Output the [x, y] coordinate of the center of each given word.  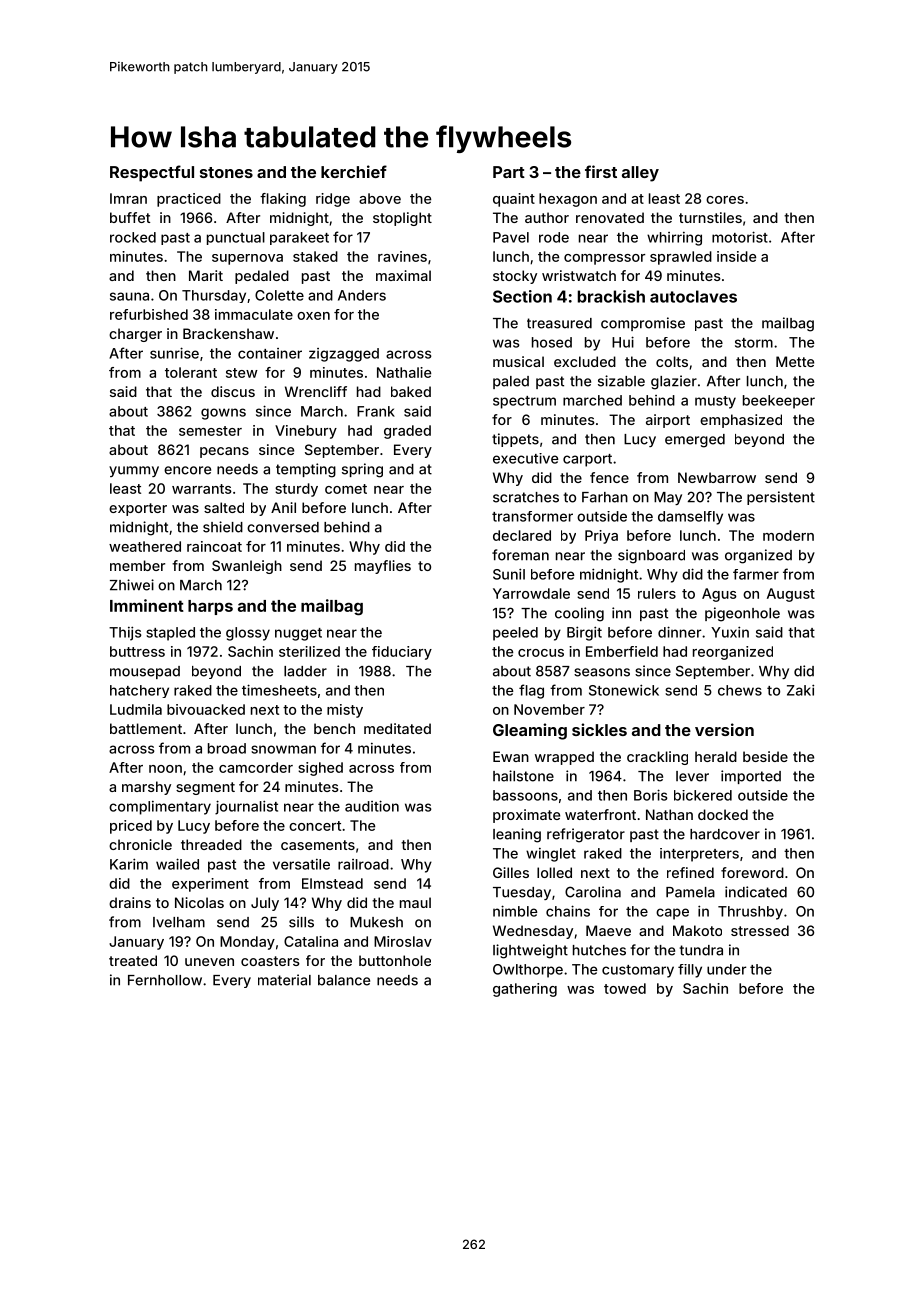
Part [509, 172]
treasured [559, 323]
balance [344, 980]
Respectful [152, 173]
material [284, 980]
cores [725, 200]
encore [187, 470]
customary [638, 971]
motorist [740, 237]
